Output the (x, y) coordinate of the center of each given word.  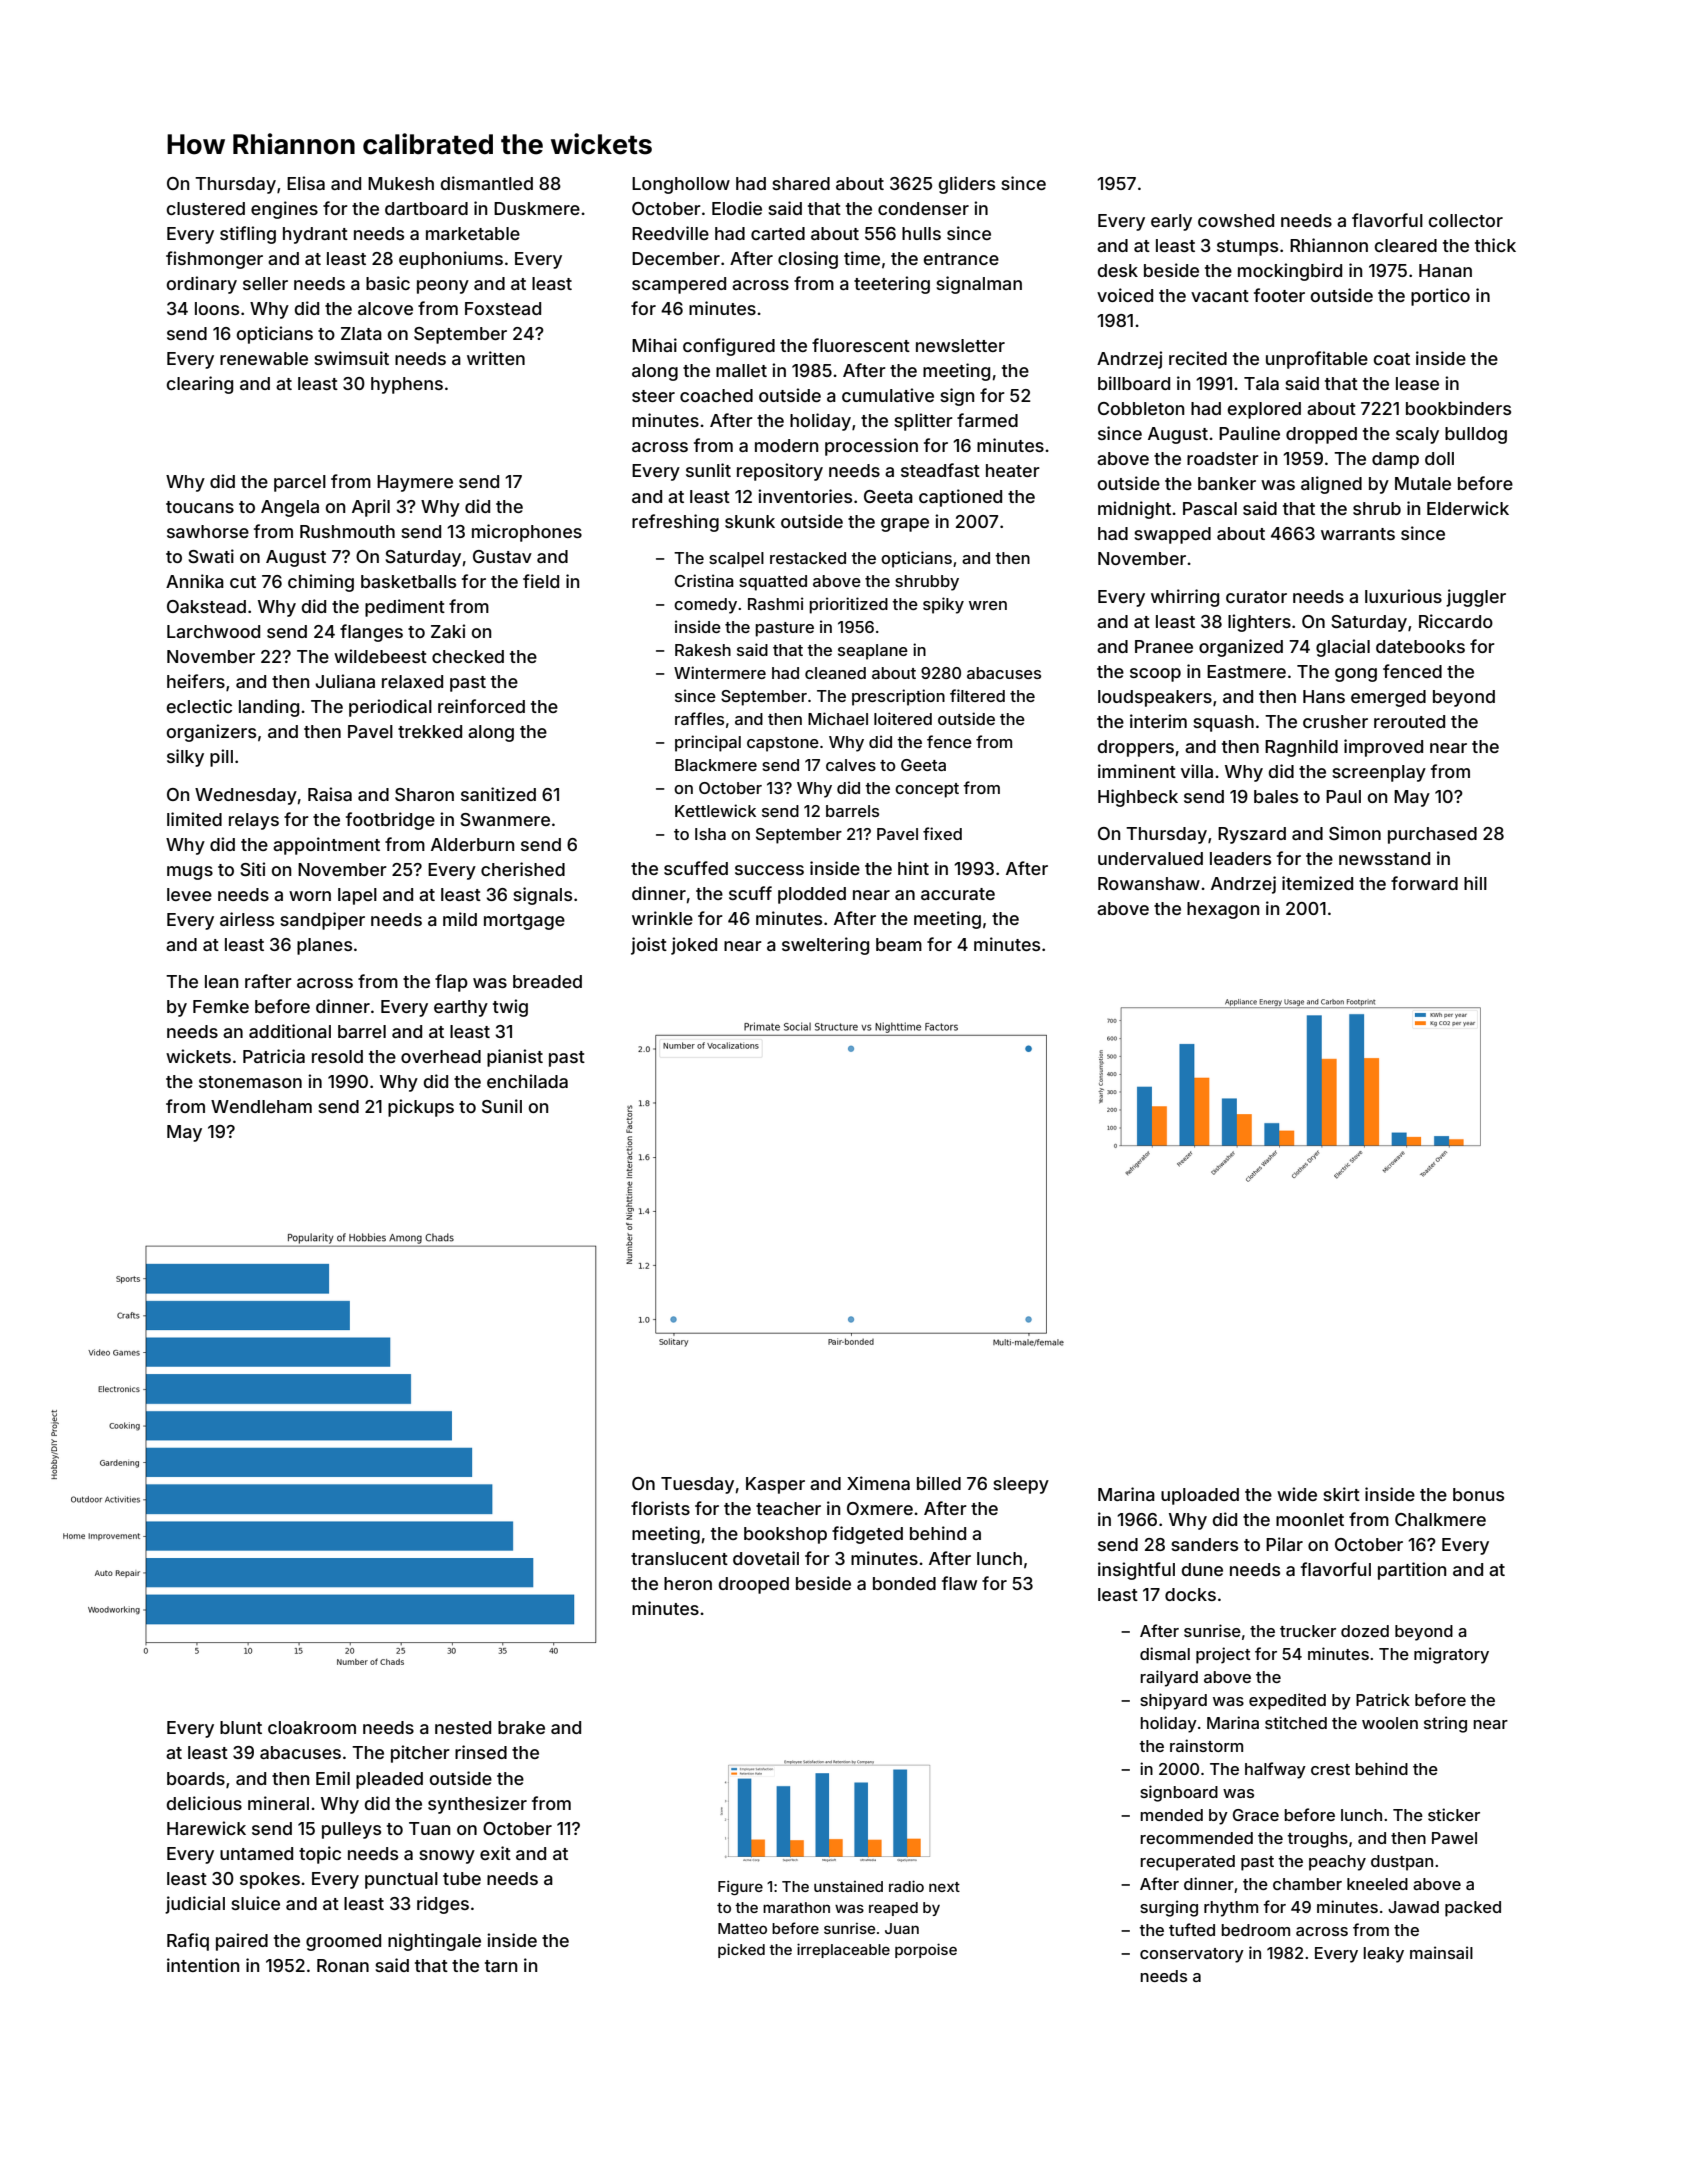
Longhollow (681, 185)
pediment (405, 608)
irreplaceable (843, 1950)
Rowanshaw (1149, 883)
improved (1383, 748)
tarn (501, 1966)
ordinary (202, 285)
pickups (421, 1108)
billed (939, 1483)
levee (189, 894)
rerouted (1409, 721)
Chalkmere (1440, 1519)
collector (1466, 220)
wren (988, 605)
